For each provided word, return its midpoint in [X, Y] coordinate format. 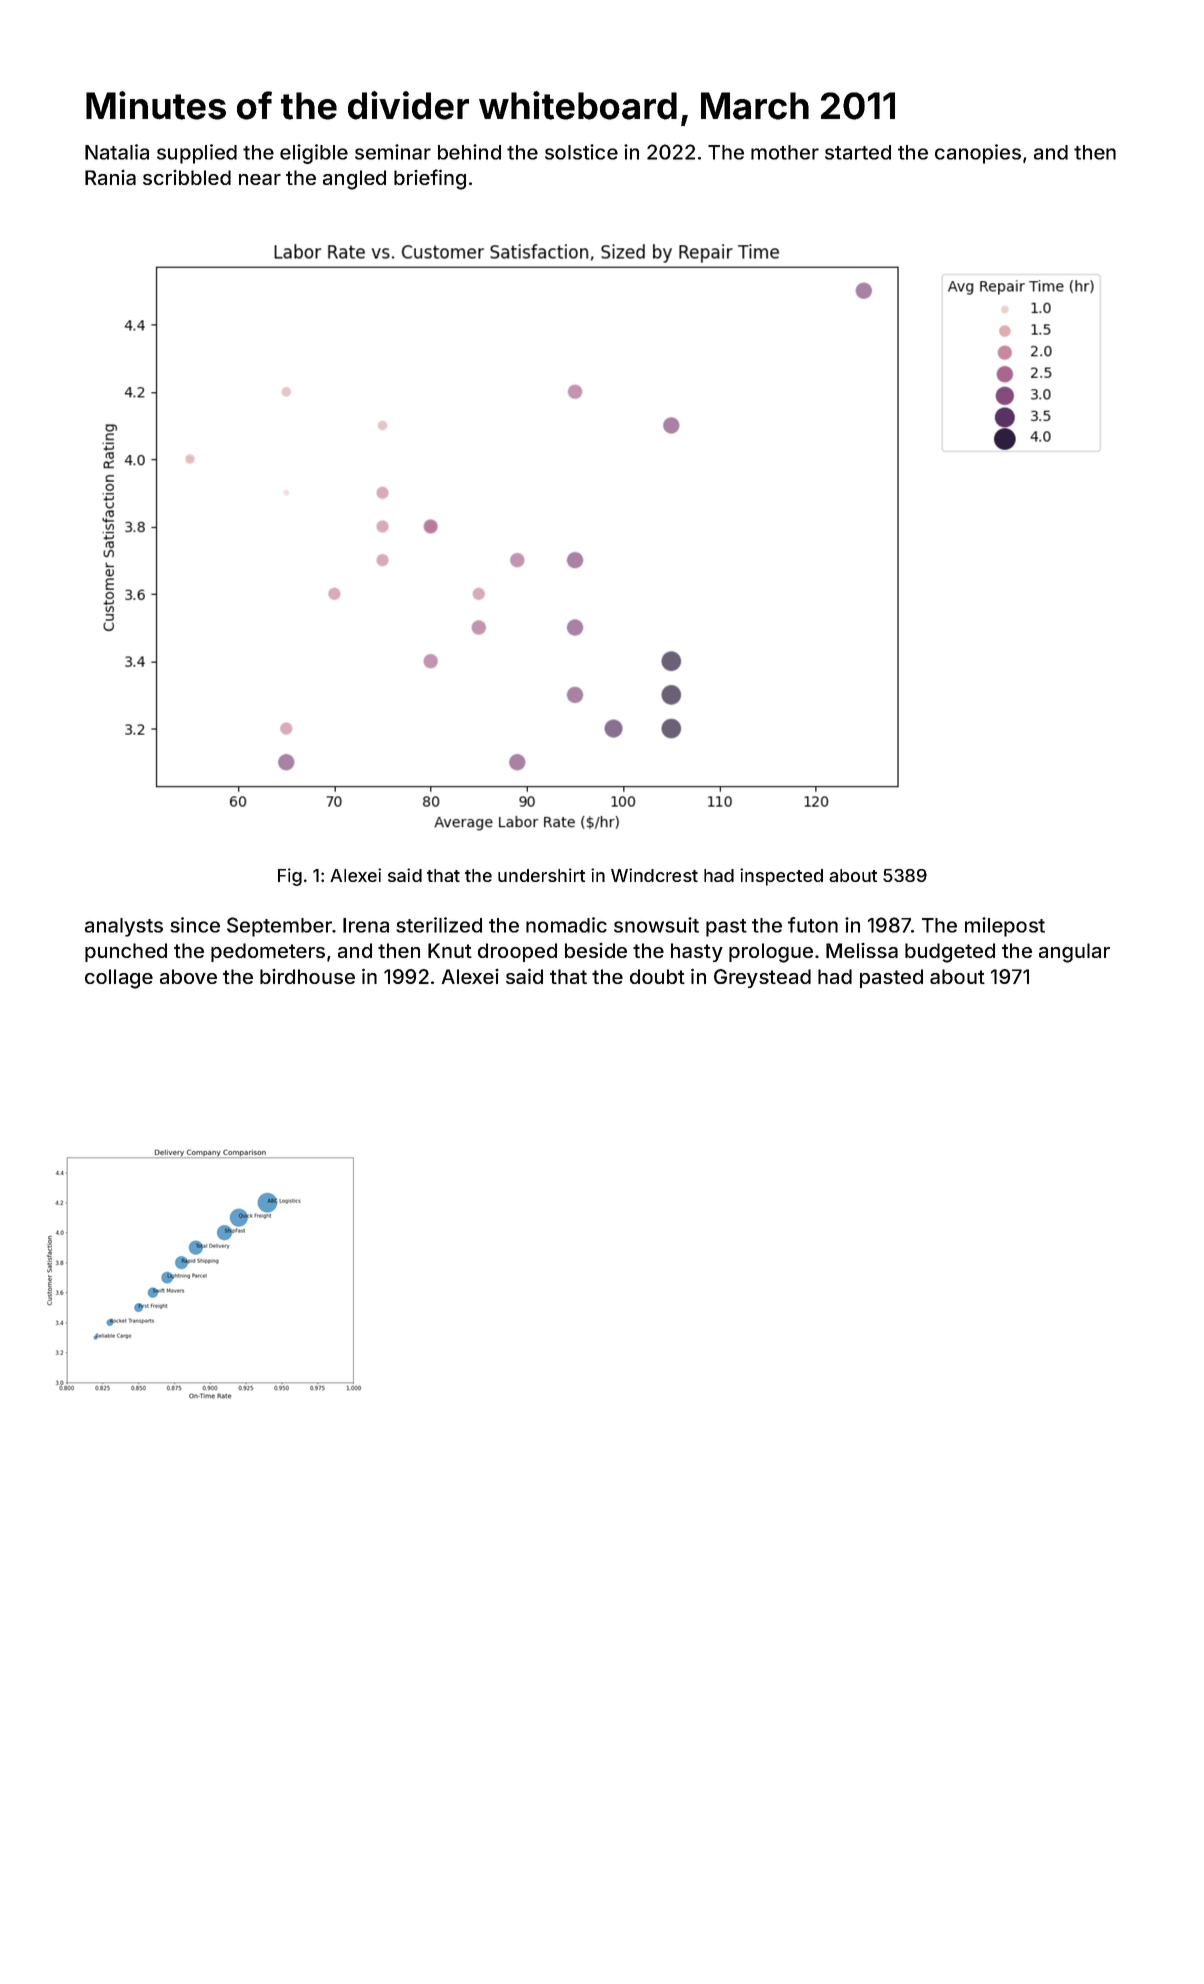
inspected [781, 877]
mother [785, 152]
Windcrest [654, 875]
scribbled [187, 177]
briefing [430, 179]
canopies [978, 154]
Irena [366, 925]
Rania [110, 177]
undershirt [541, 875]
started [858, 152]
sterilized [439, 925]
